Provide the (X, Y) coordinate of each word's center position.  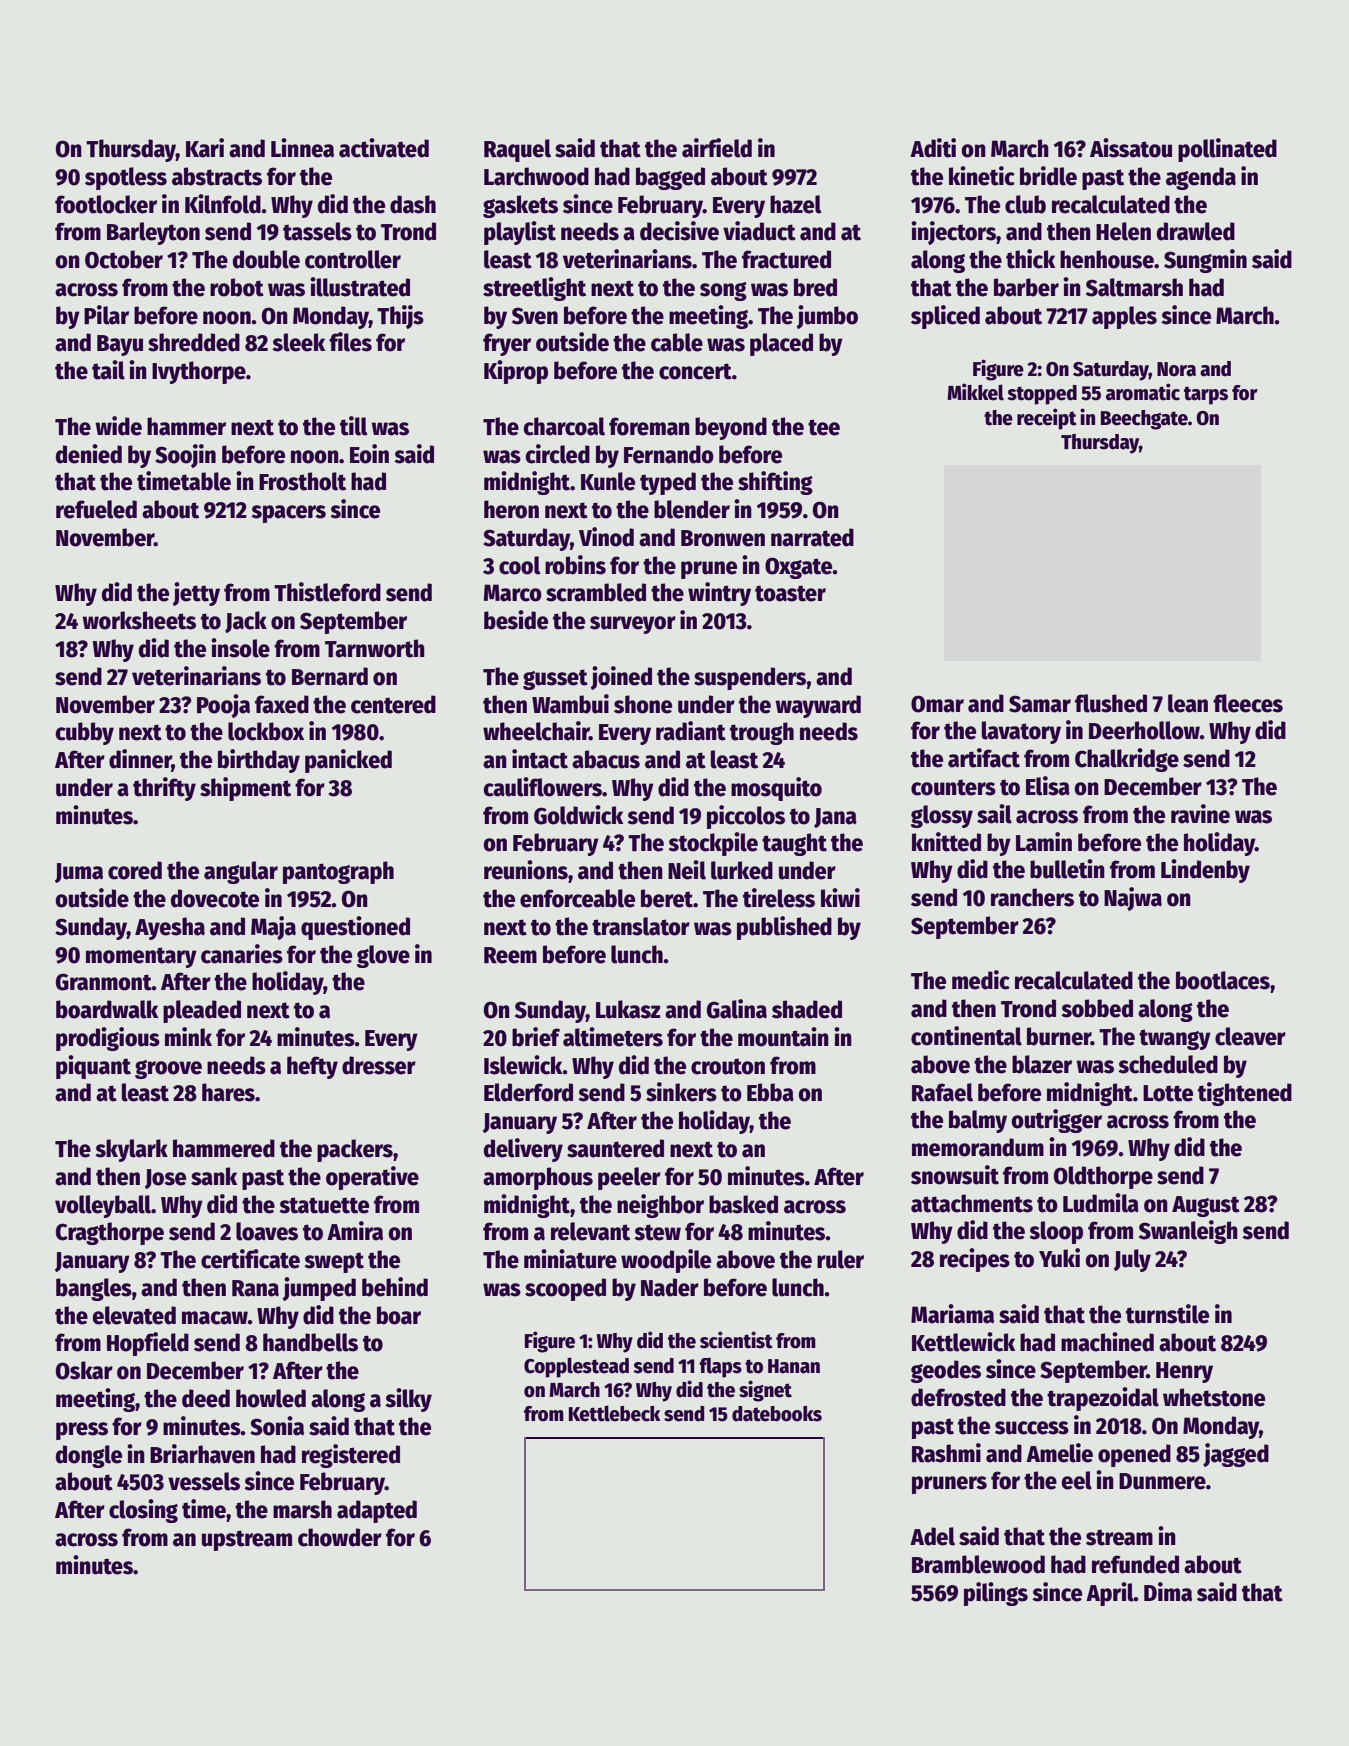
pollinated (1227, 150)
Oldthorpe (1103, 1177)
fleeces (1248, 703)
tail (108, 370)
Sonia (277, 1426)
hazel (795, 204)
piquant (93, 1067)
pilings (996, 1594)
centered (393, 704)
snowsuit (955, 1175)
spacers (288, 514)
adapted (377, 1511)
